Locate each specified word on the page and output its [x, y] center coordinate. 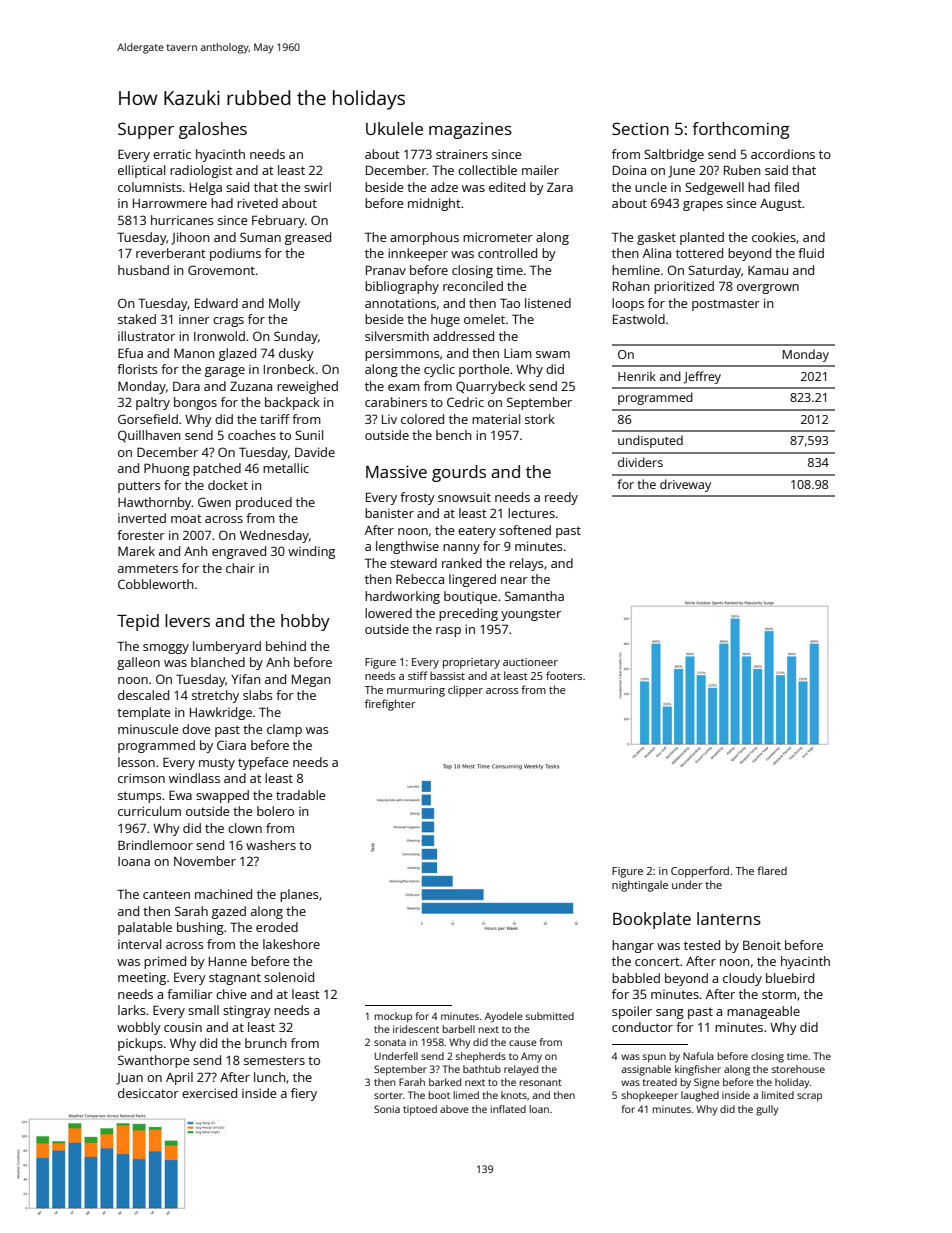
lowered [388, 613]
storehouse [798, 1069]
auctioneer [530, 662]
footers [564, 675]
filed [786, 187]
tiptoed [420, 1110]
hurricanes [182, 220]
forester [141, 535]
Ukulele [394, 128]
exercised [209, 1093]
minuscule [148, 729]
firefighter [390, 705]
